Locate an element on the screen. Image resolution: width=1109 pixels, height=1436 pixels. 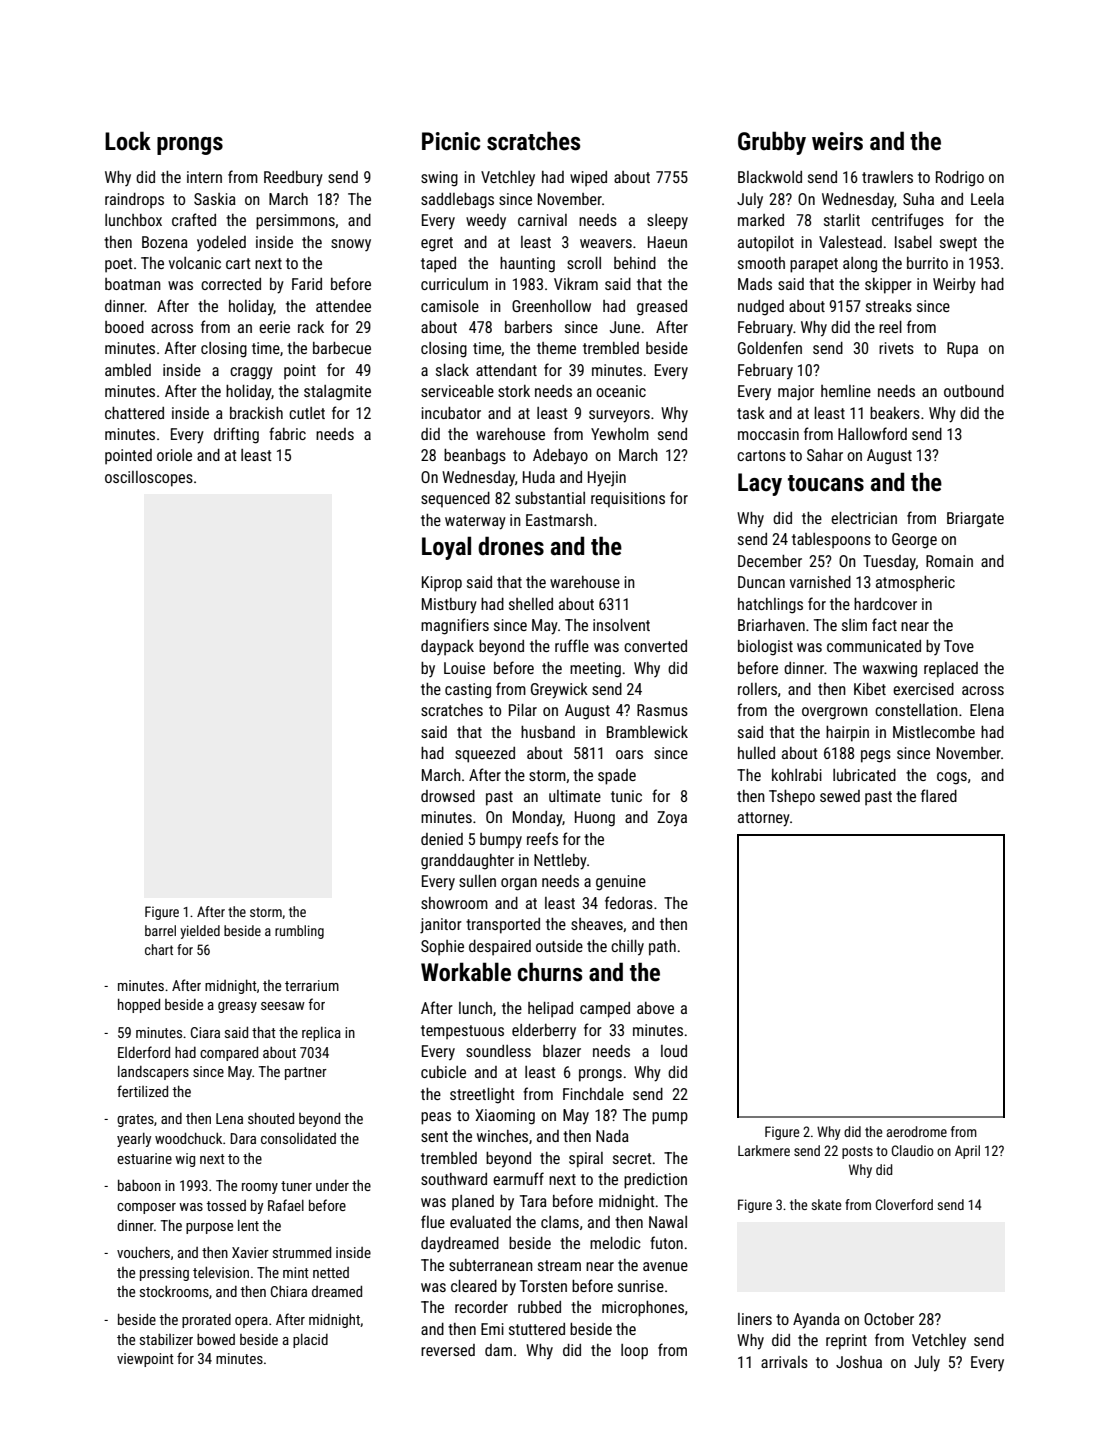
shelled is located at coordinates (531, 604).
